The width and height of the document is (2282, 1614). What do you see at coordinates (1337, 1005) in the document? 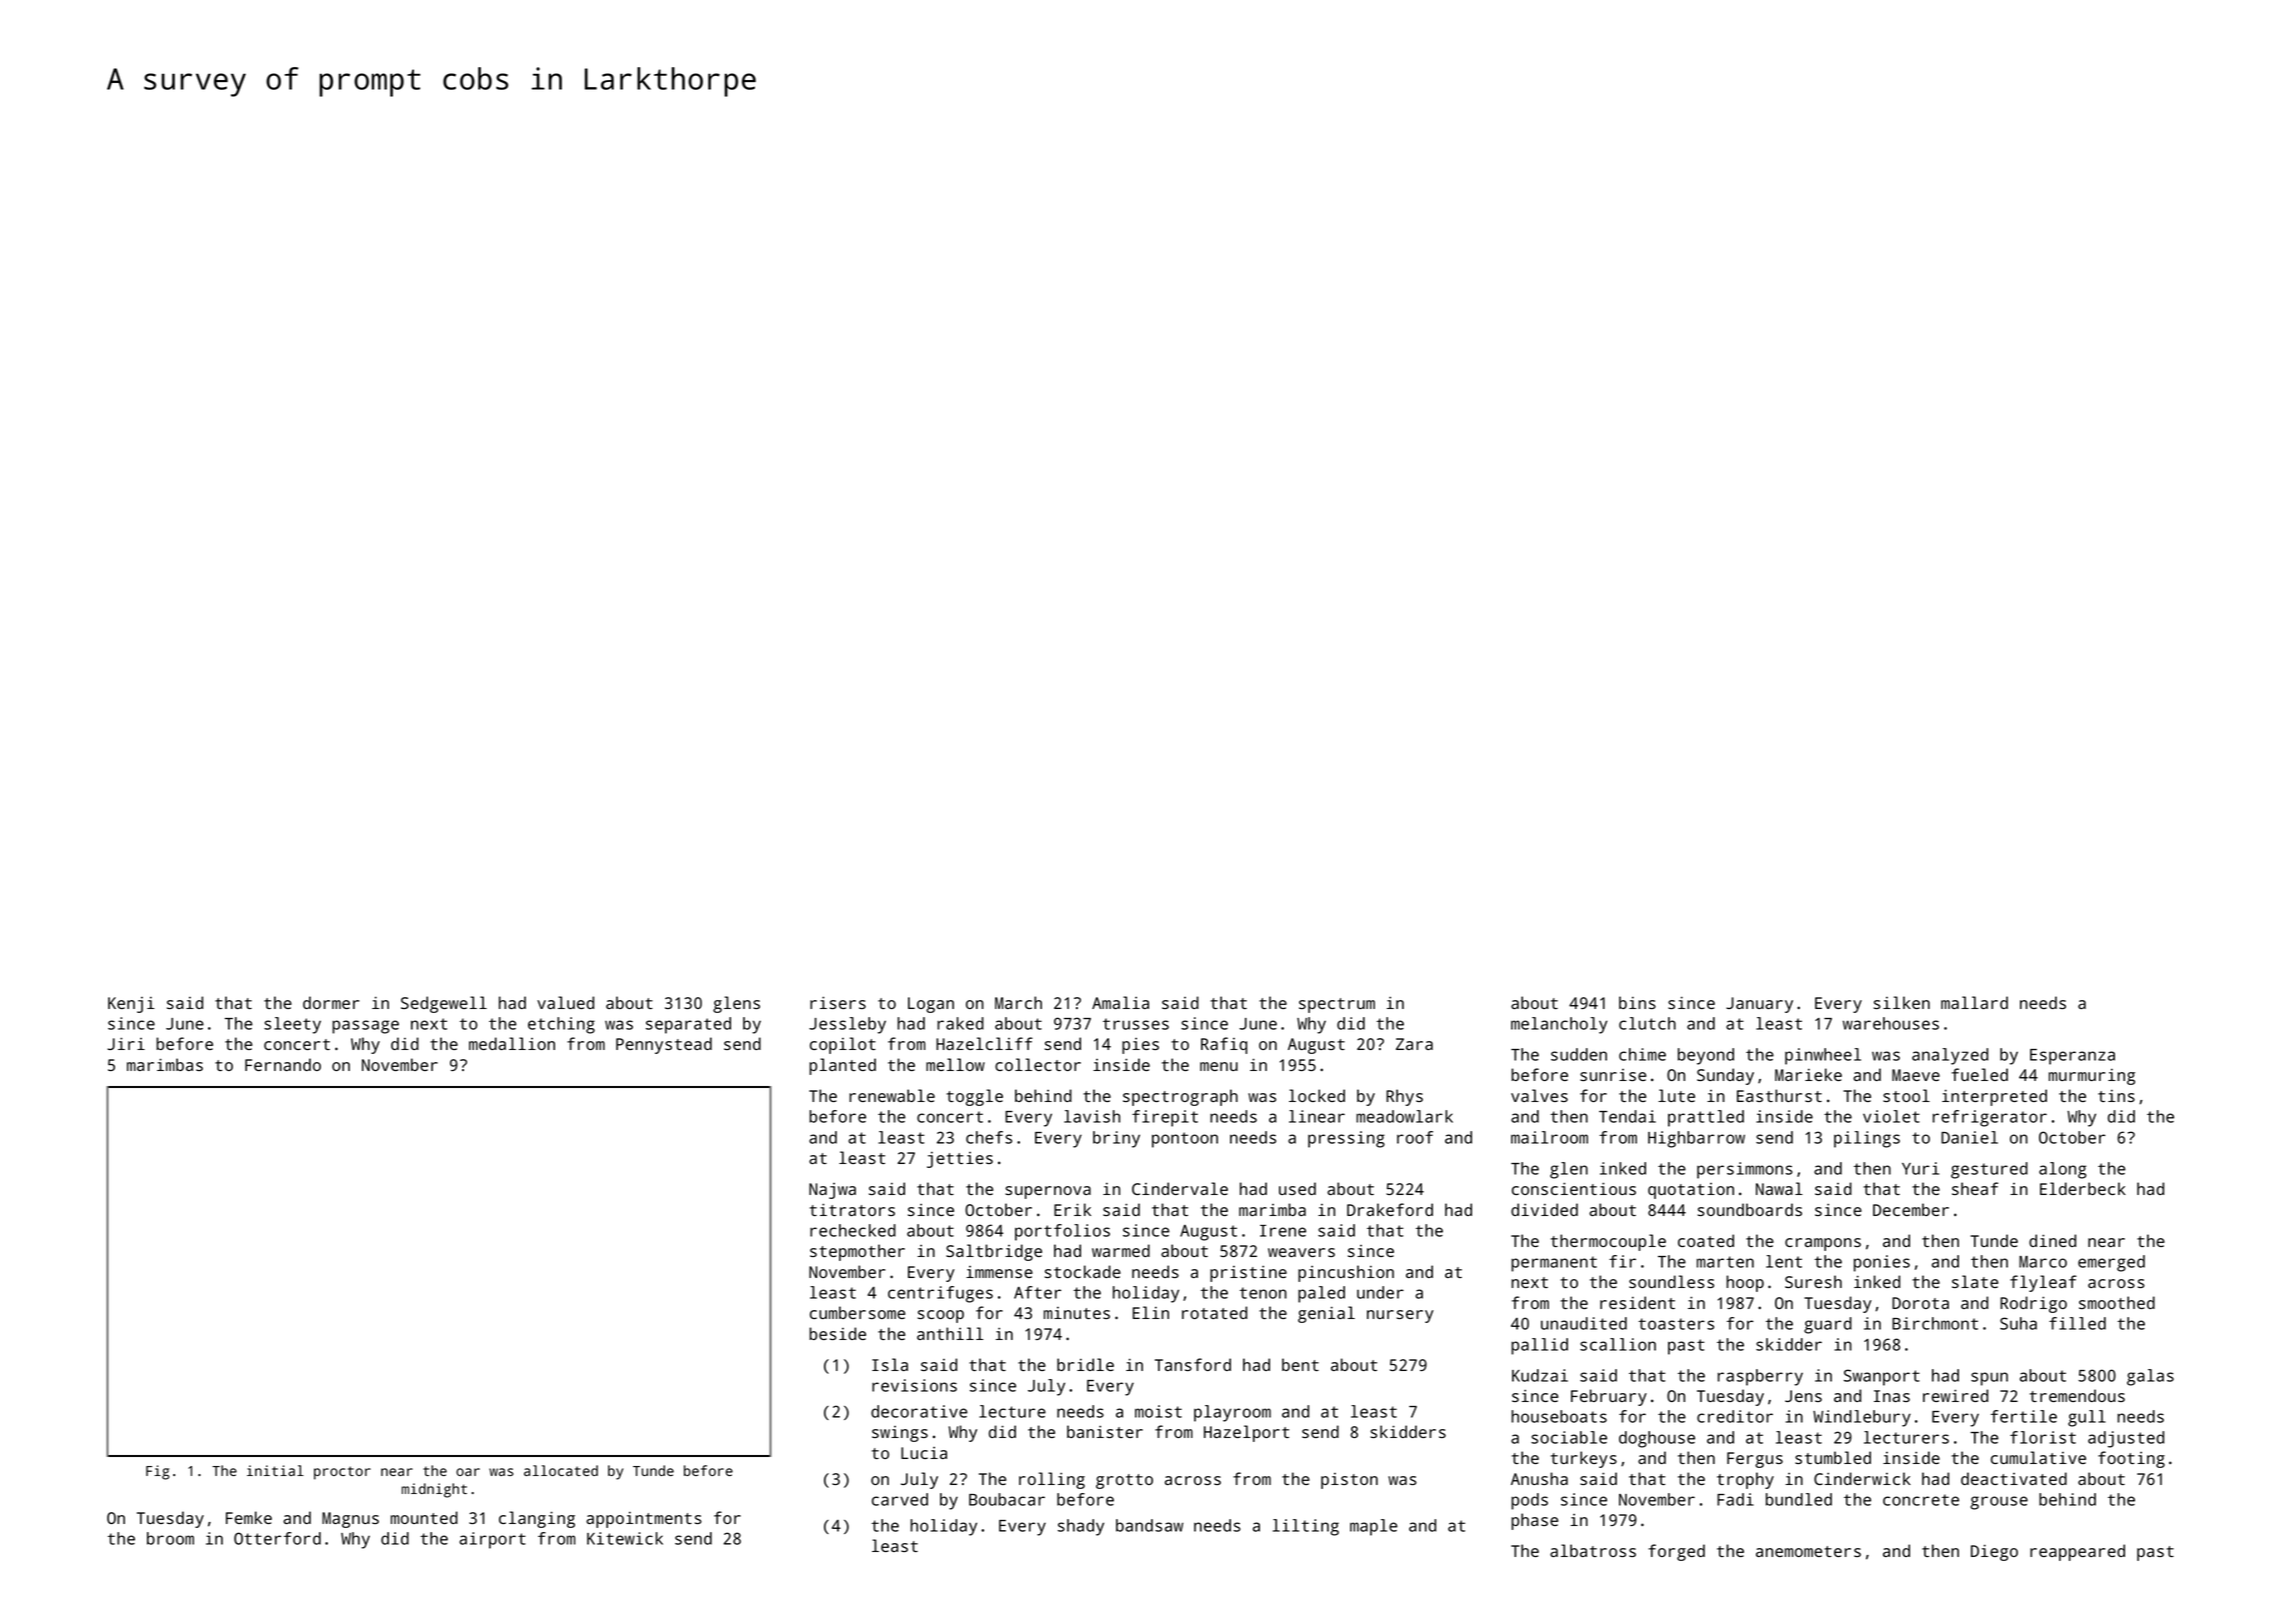
I see `spectrum` at bounding box center [1337, 1005].
